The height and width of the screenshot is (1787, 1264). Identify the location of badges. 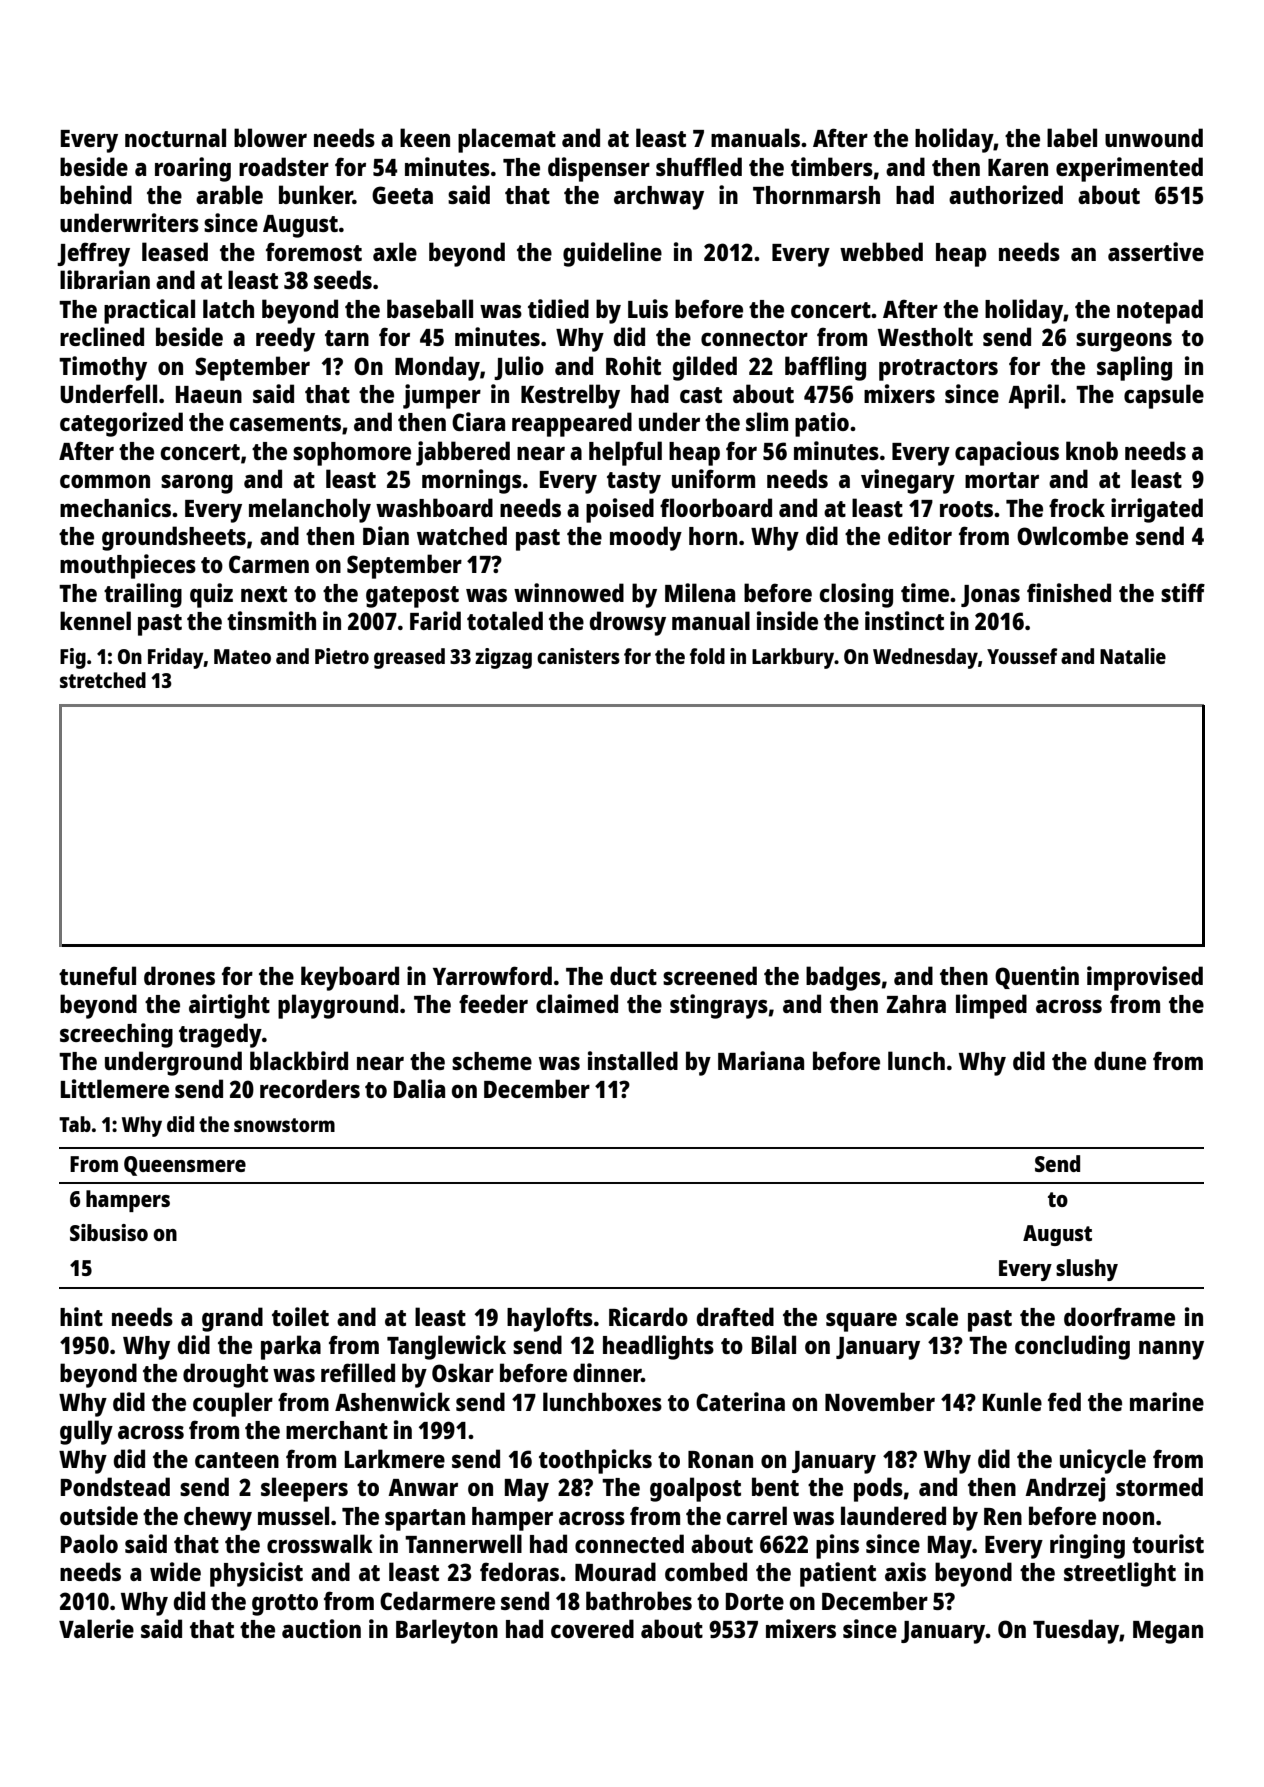
(843, 978).
